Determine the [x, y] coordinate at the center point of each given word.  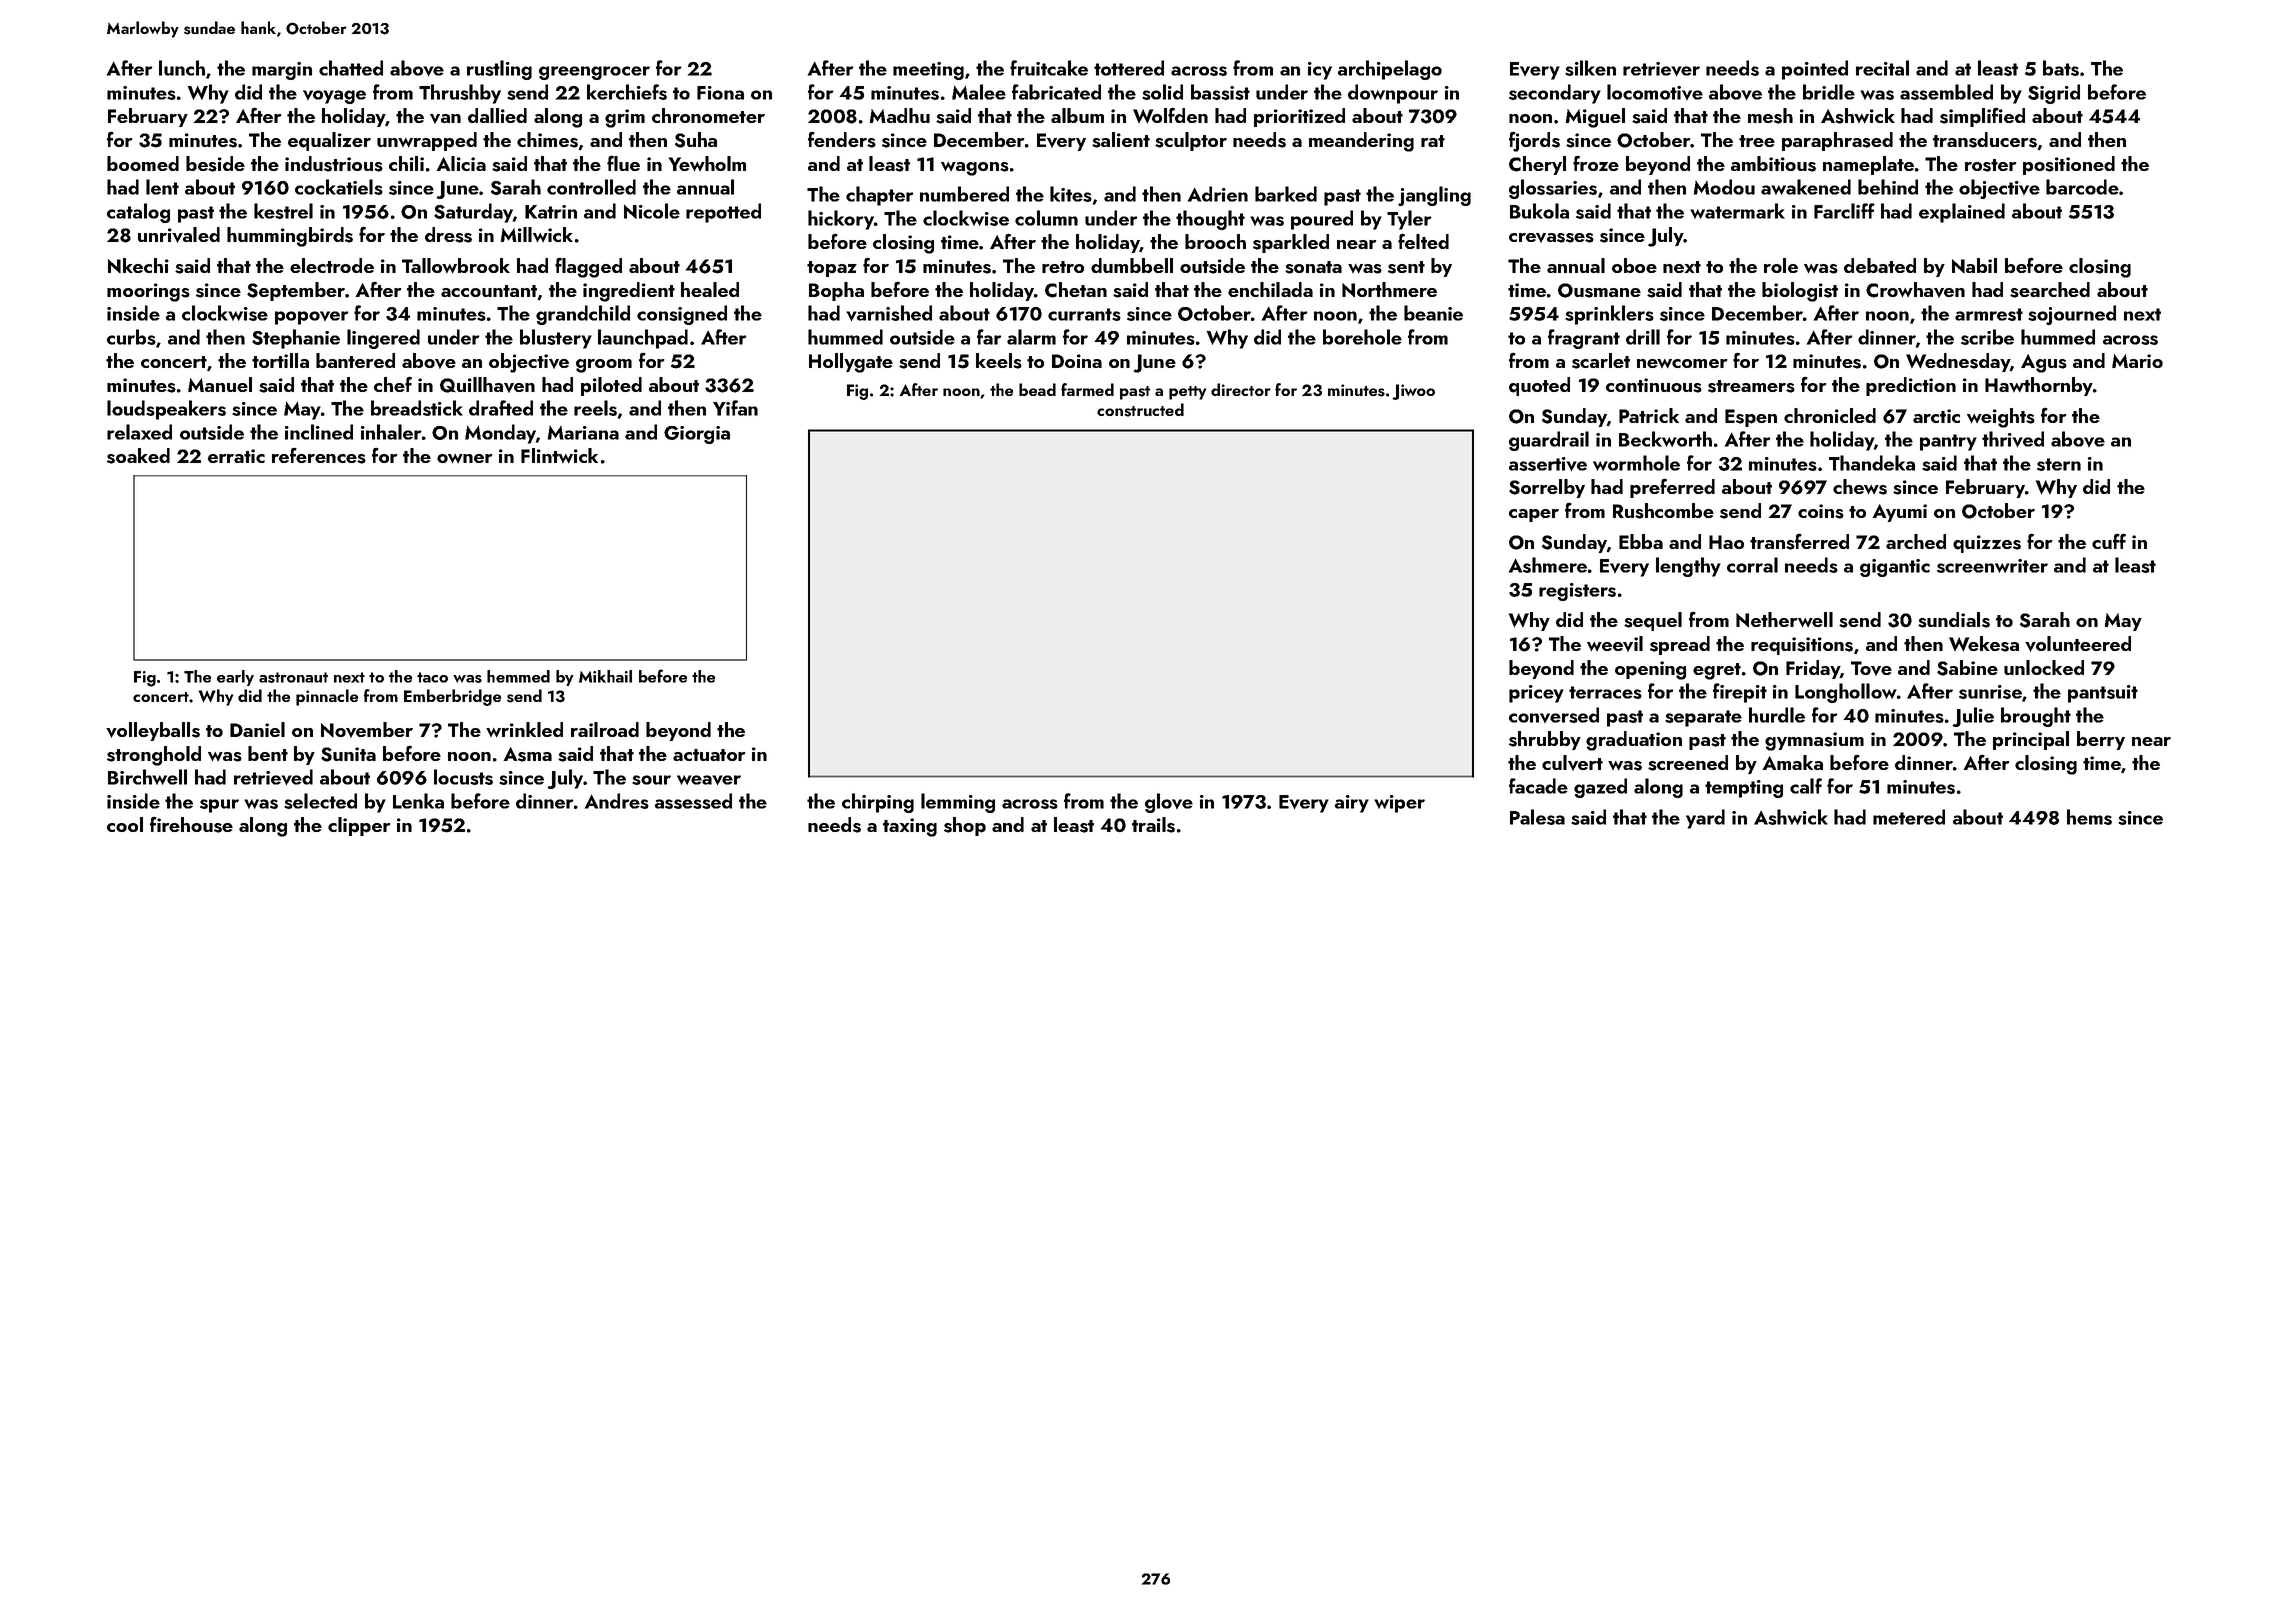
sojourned [2072, 315]
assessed [693, 801]
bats [2061, 68]
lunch [182, 68]
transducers [1985, 140]
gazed [1600, 788]
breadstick [417, 408]
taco [432, 677]
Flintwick [559, 455]
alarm [1031, 337]
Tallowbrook [456, 265]
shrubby [1545, 740]
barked [1286, 194]
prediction [1911, 386]
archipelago [1390, 70]
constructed [1140, 410]
